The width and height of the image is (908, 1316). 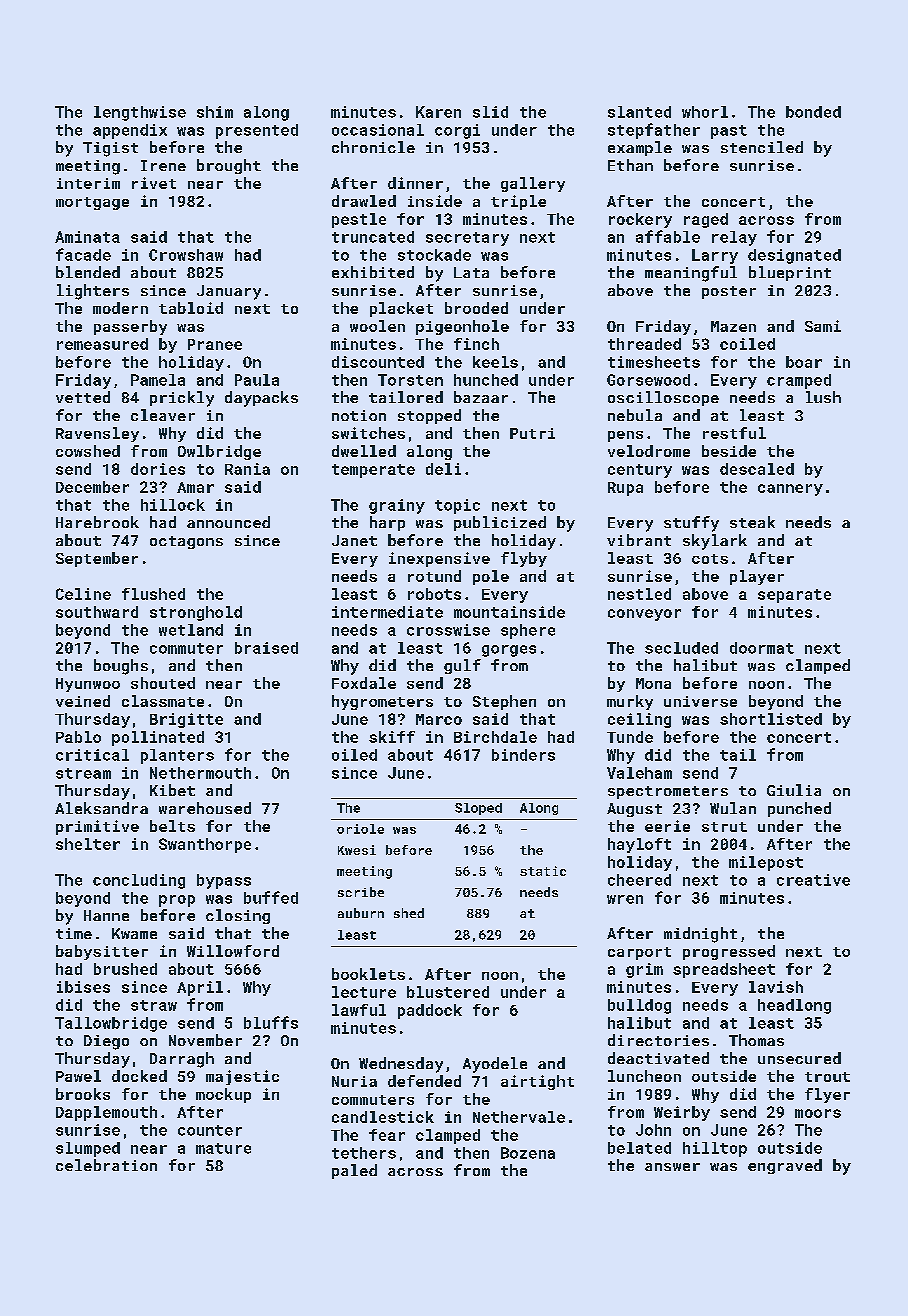 What do you see at coordinates (524, 559) in the image?
I see `flyby` at bounding box center [524, 559].
